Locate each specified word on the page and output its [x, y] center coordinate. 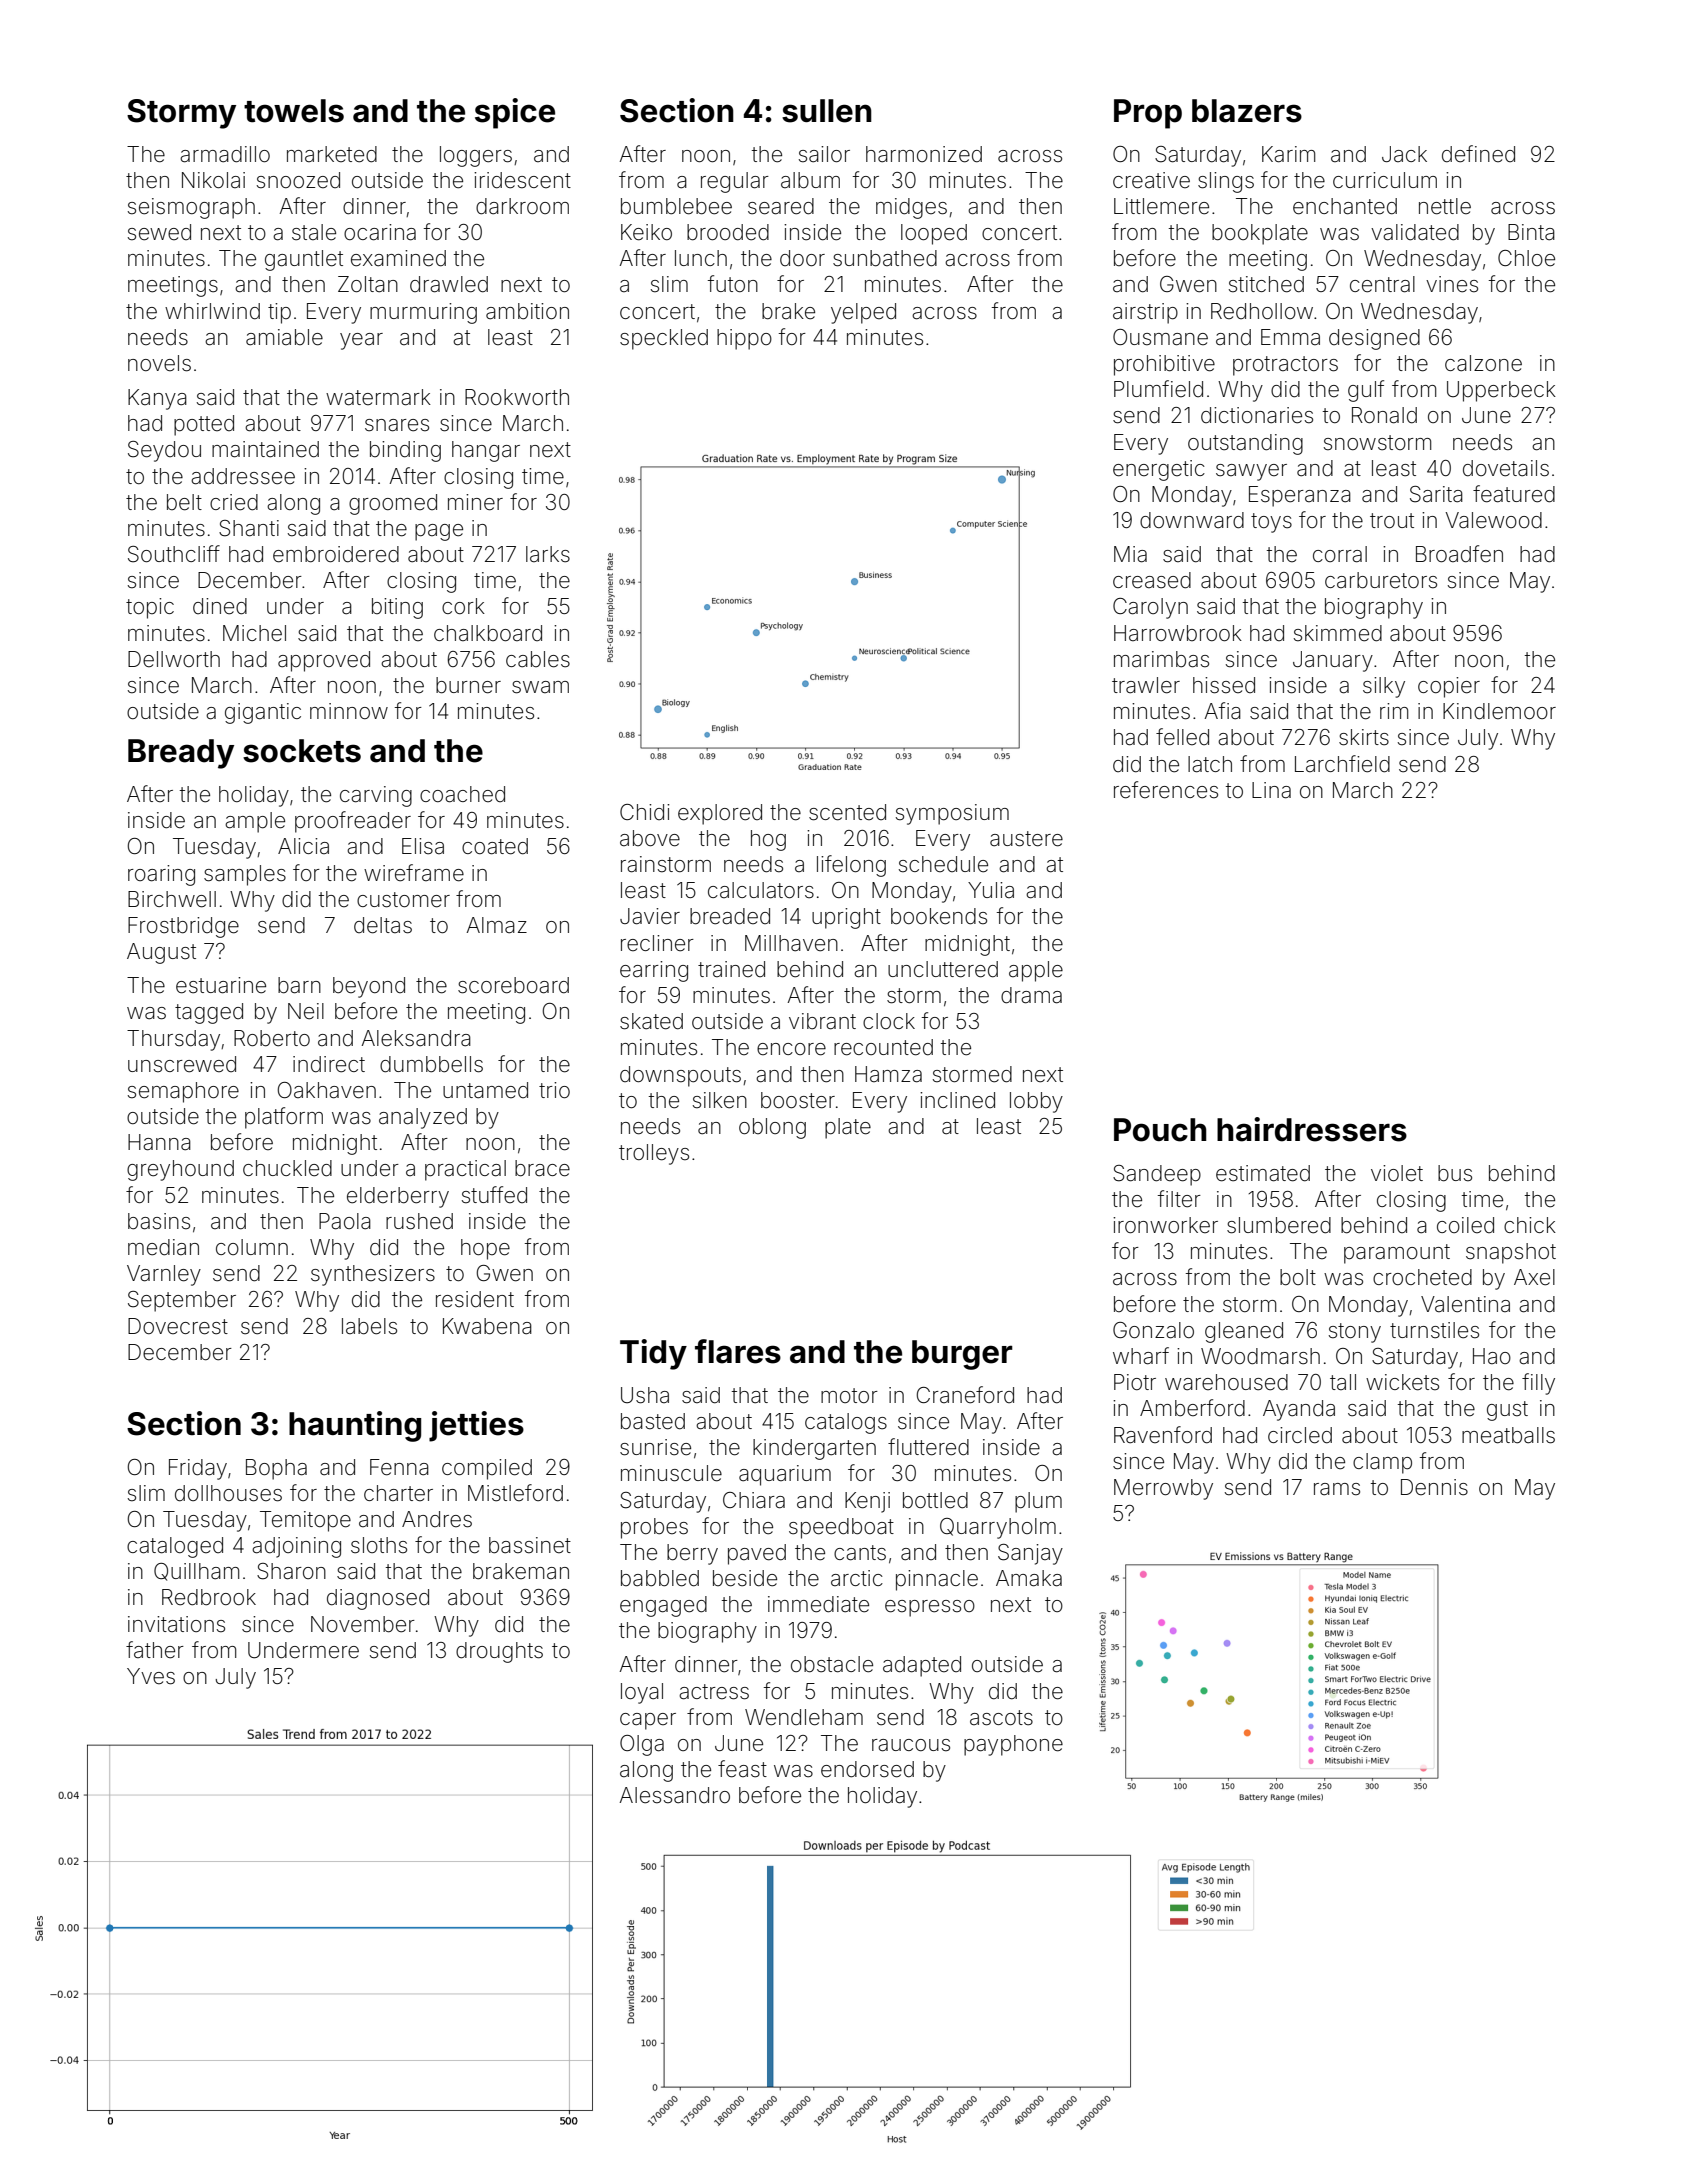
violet [1397, 1173]
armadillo [225, 154]
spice [515, 113]
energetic [1159, 470]
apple [1036, 971]
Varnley [164, 1275]
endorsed [867, 1769]
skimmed [1338, 633]
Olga [642, 1745]
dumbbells [431, 1064]
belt [184, 502]
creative [1151, 180]
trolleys [654, 1154]
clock [889, 1021]
